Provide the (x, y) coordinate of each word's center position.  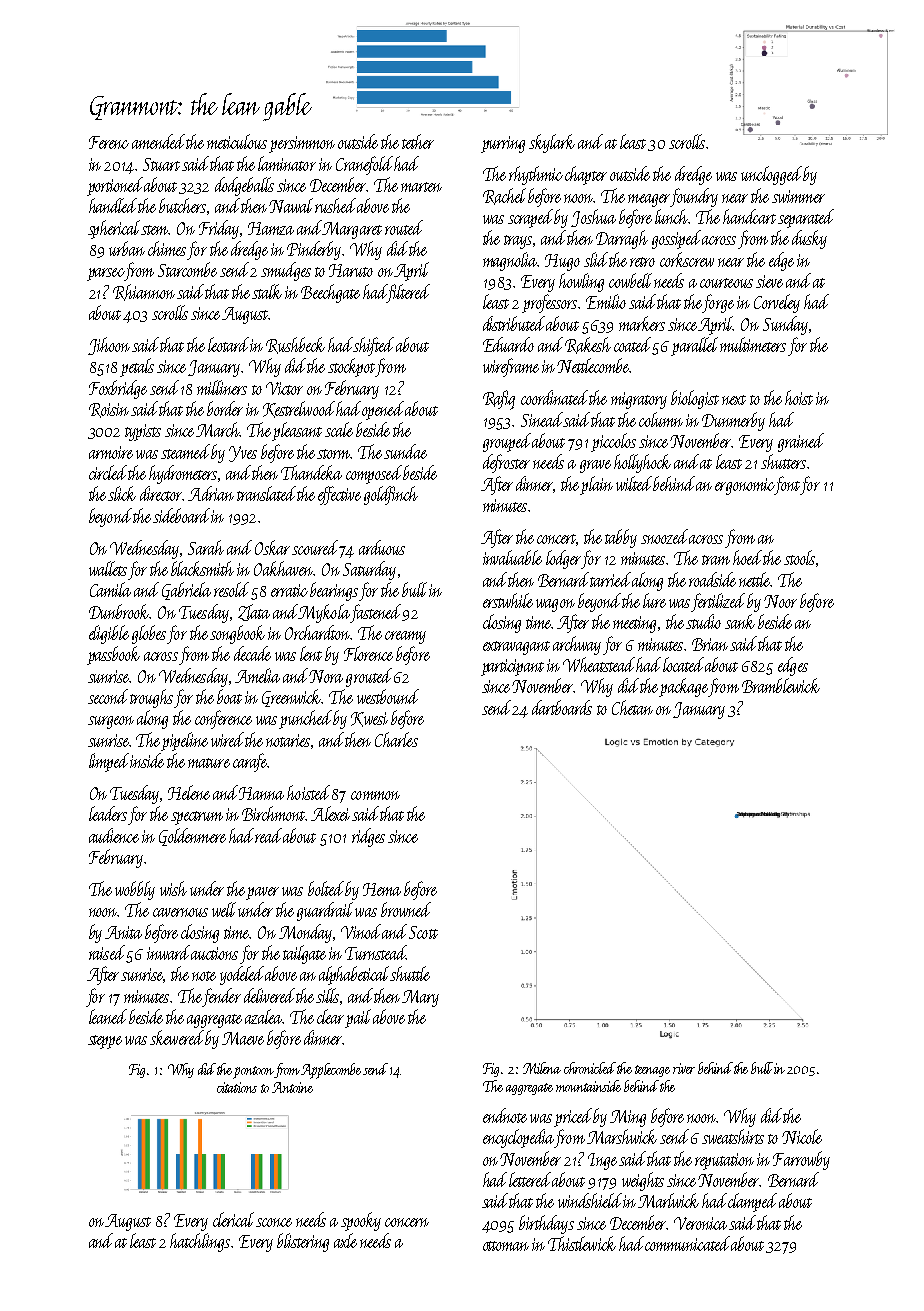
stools (799, 557)
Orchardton (318, 632)
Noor (780, 601)
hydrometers (184, 474)
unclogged (771, 175)
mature (209, 763)
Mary (420, 998)
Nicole (802, 1136)
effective (339, 495)
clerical (233, 1219)
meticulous (237, 141)
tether (418, 141)
